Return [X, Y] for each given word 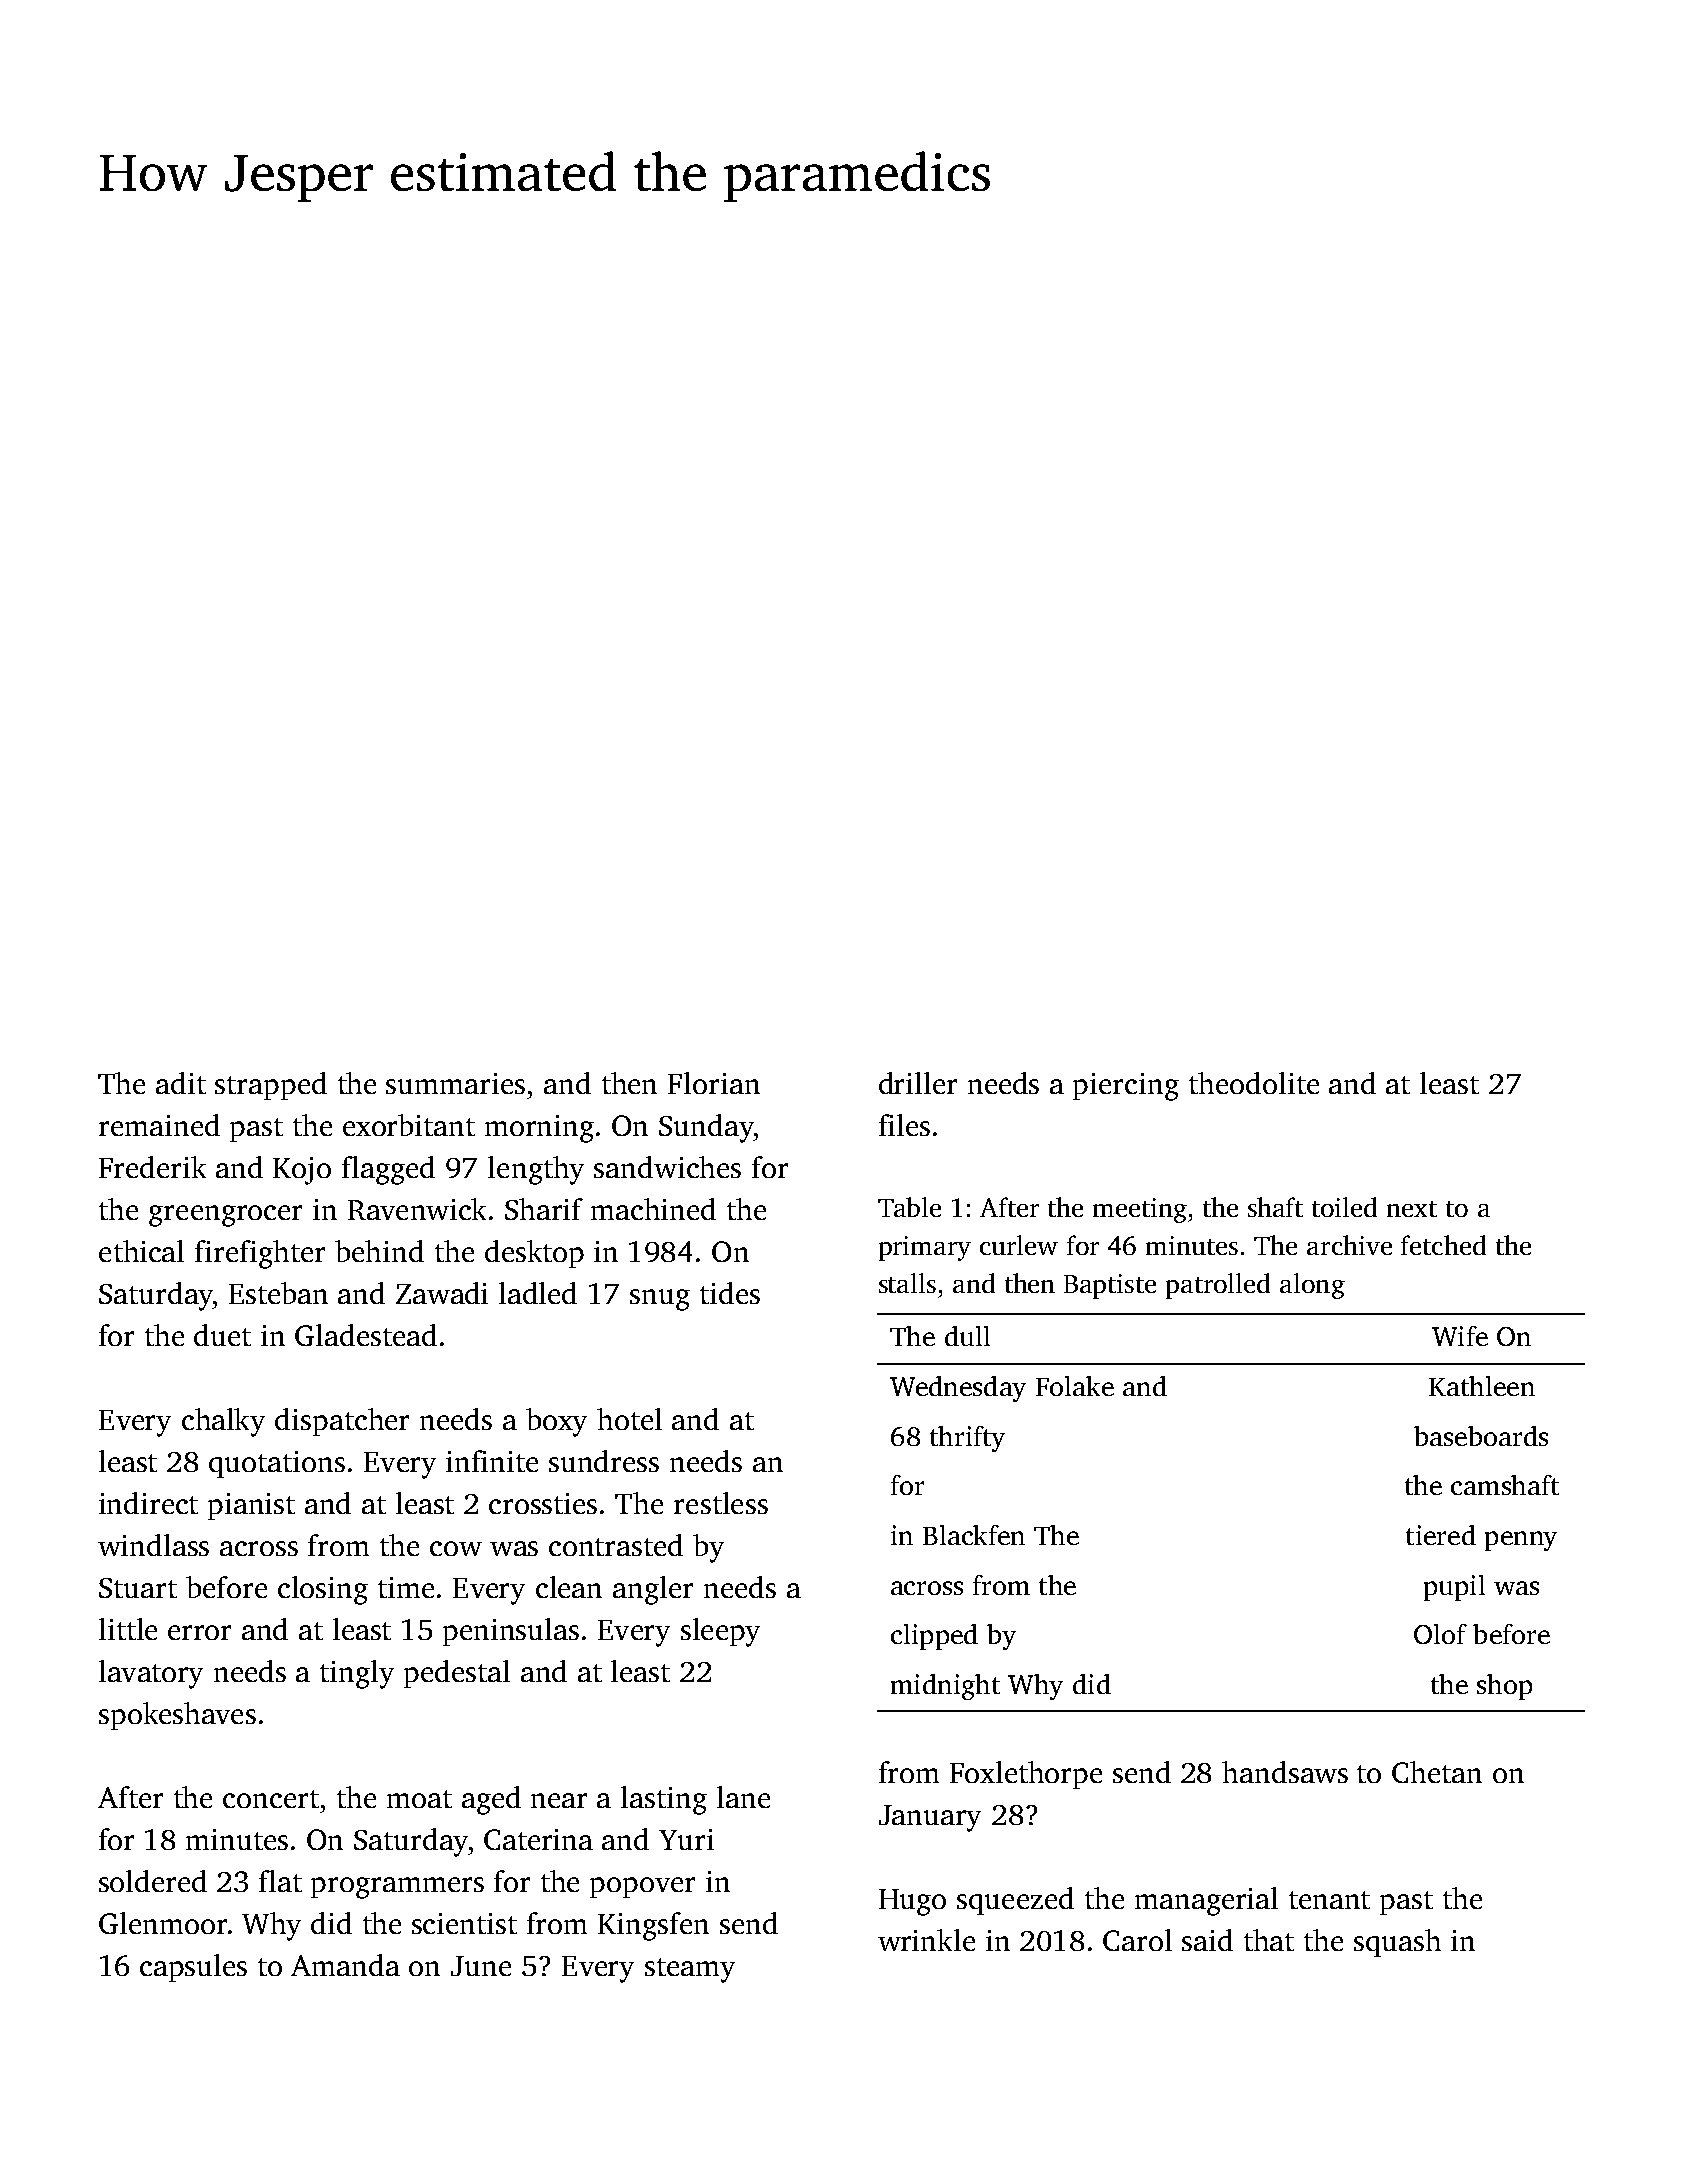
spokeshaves [177, 1716]
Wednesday [958, 1389]
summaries [455, 1083]
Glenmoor [163, 1923]
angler [653, 1590]
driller [918, 1083]
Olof [1440, 1634]
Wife [1460, 1336]
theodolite [1254, 1083]
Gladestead [366, 1335]
